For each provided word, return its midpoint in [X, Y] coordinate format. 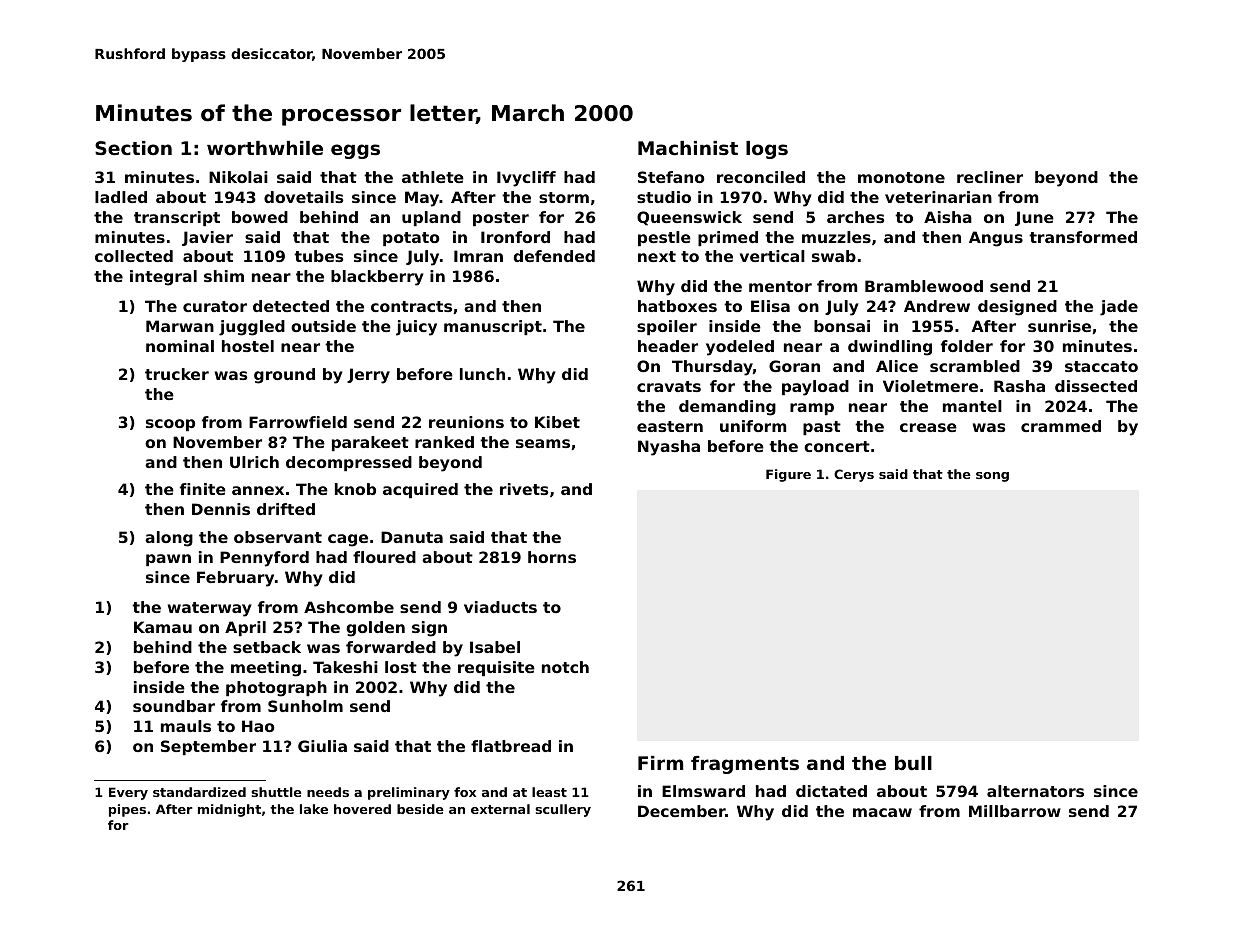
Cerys [854, 475]
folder [967, 346]
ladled [121, 197]
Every [128, 793]
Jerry [368, 376]
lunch [482, 374]
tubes [318, 256]
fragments [745, 765]
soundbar [174, 706]
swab [834, 256]
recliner [990, 177]
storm [564, 197]
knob [355, 489]
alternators [1035, 791]
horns [552, 557]
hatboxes [677, 306]
